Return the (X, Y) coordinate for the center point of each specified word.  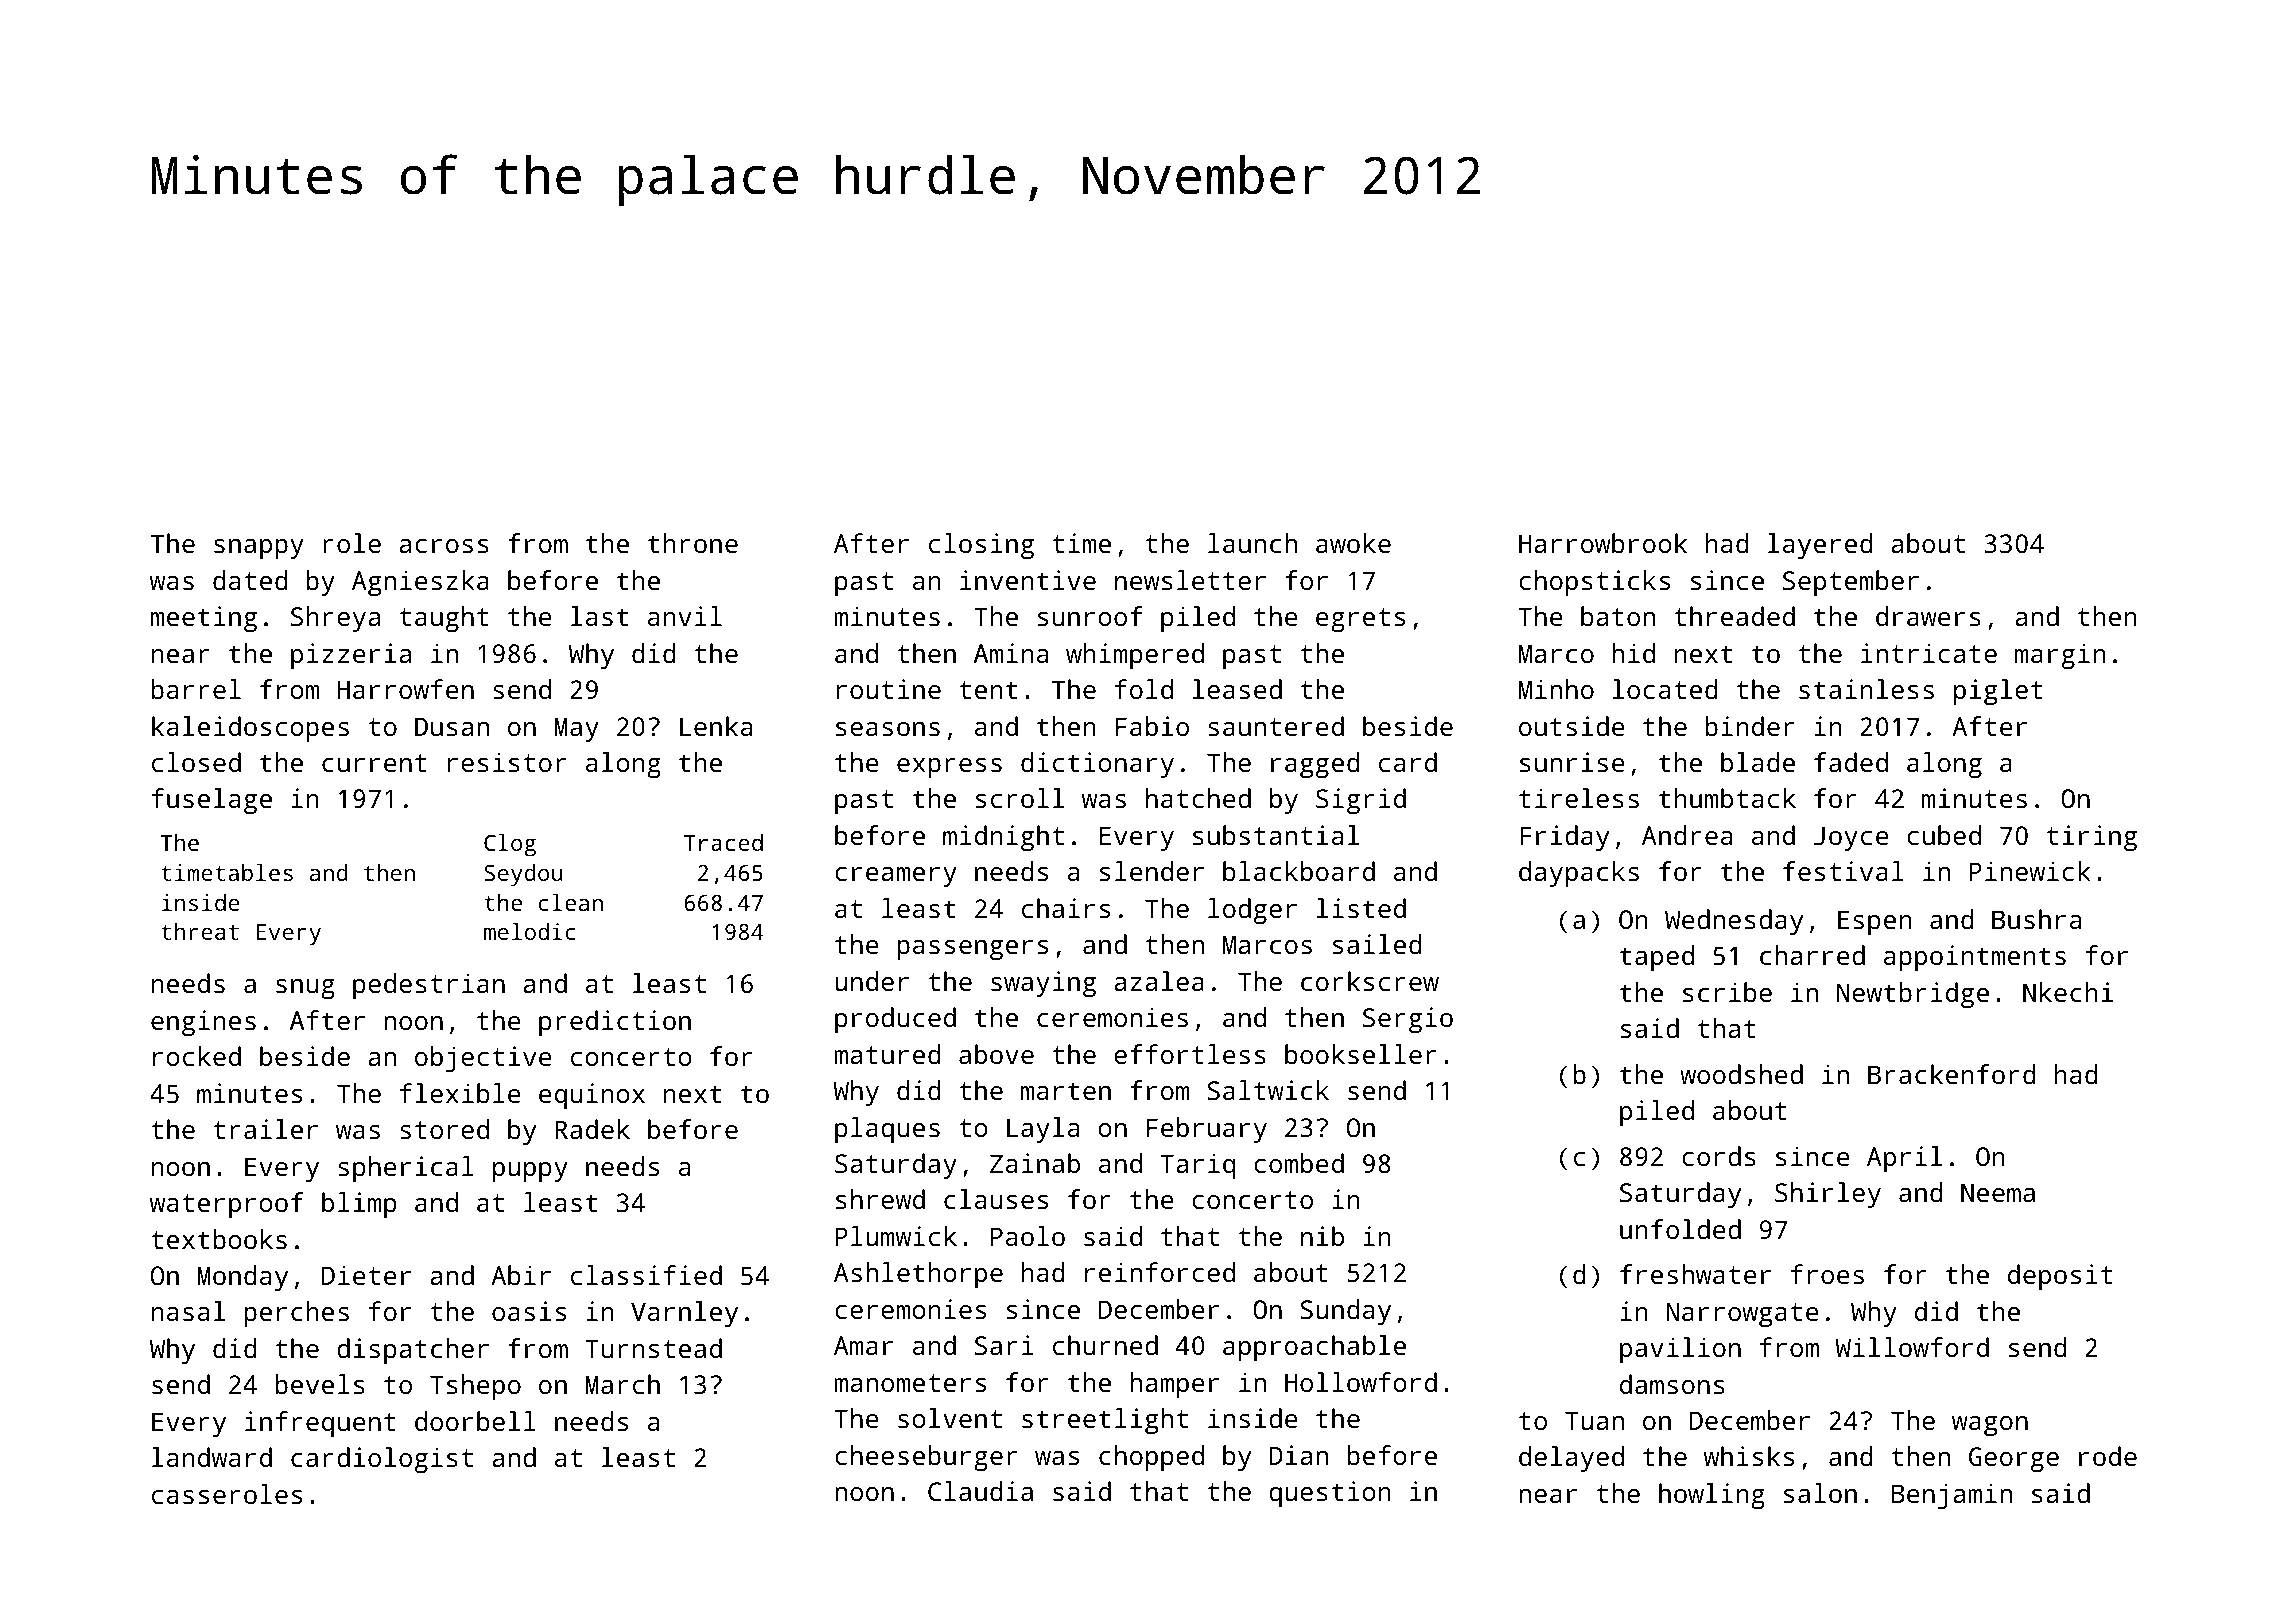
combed (1299, 1163)
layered (1820, 546)
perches (296, 1314)
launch (1252, 543)
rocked (197, 1056)
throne (693, 543)
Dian (1298, 1455)
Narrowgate (1742, 1314)
